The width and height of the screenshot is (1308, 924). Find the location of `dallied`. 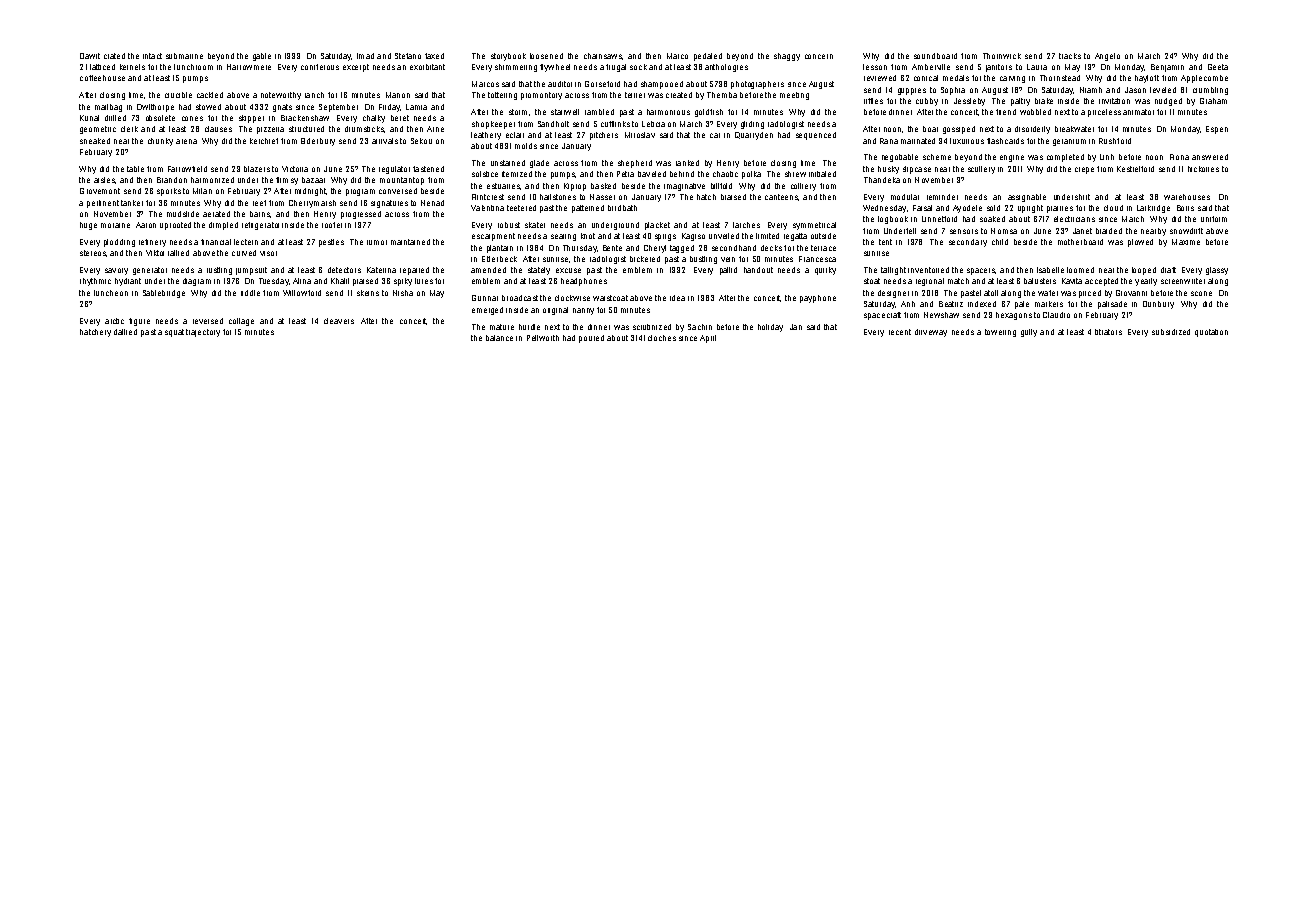

dallied is located at coordinates (125, 332).
